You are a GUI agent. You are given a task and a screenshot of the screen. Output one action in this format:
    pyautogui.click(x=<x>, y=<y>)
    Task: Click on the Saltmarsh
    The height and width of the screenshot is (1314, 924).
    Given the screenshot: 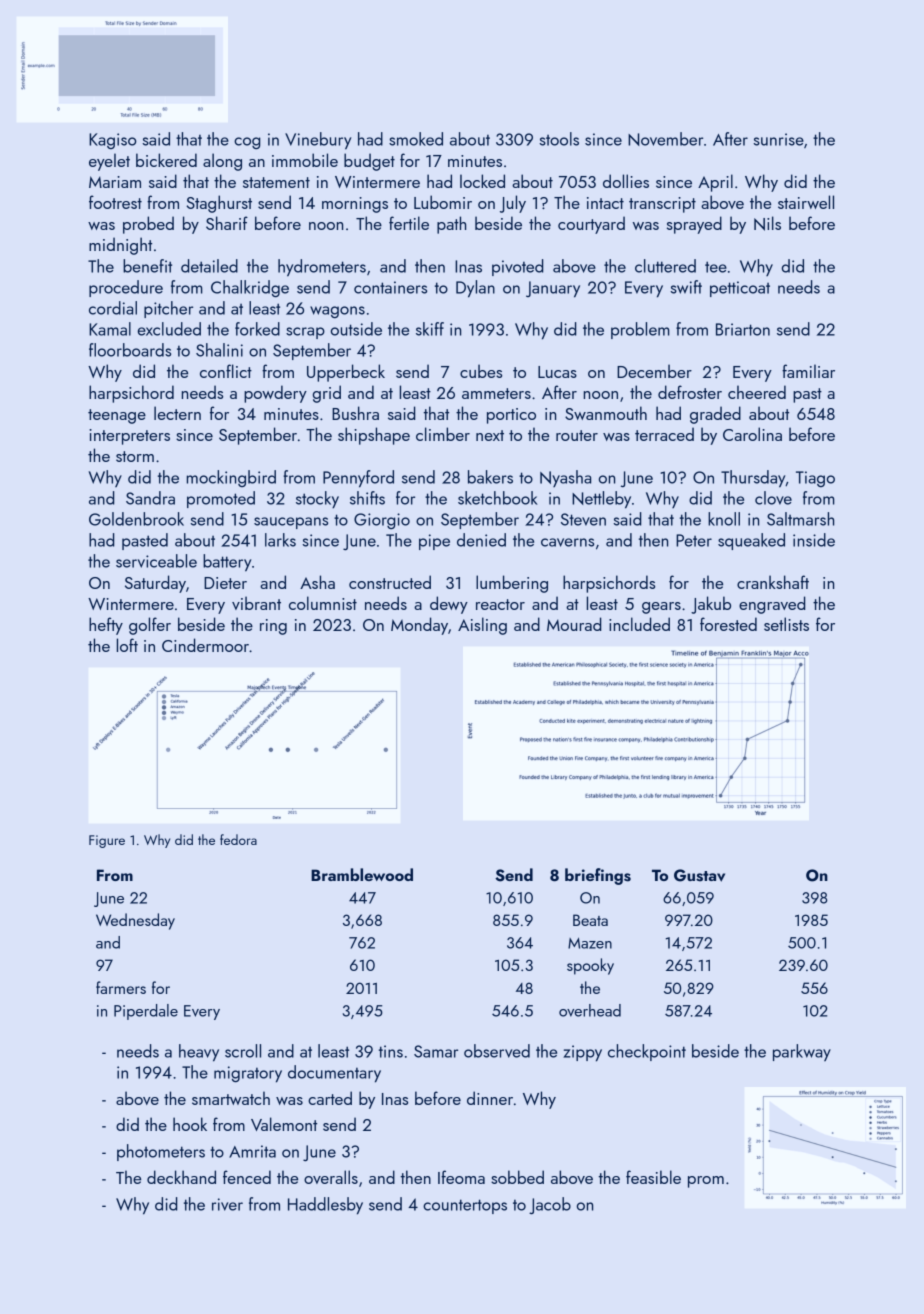 What is the action you would take?
    pyautogui.click(x=800, y=519)
